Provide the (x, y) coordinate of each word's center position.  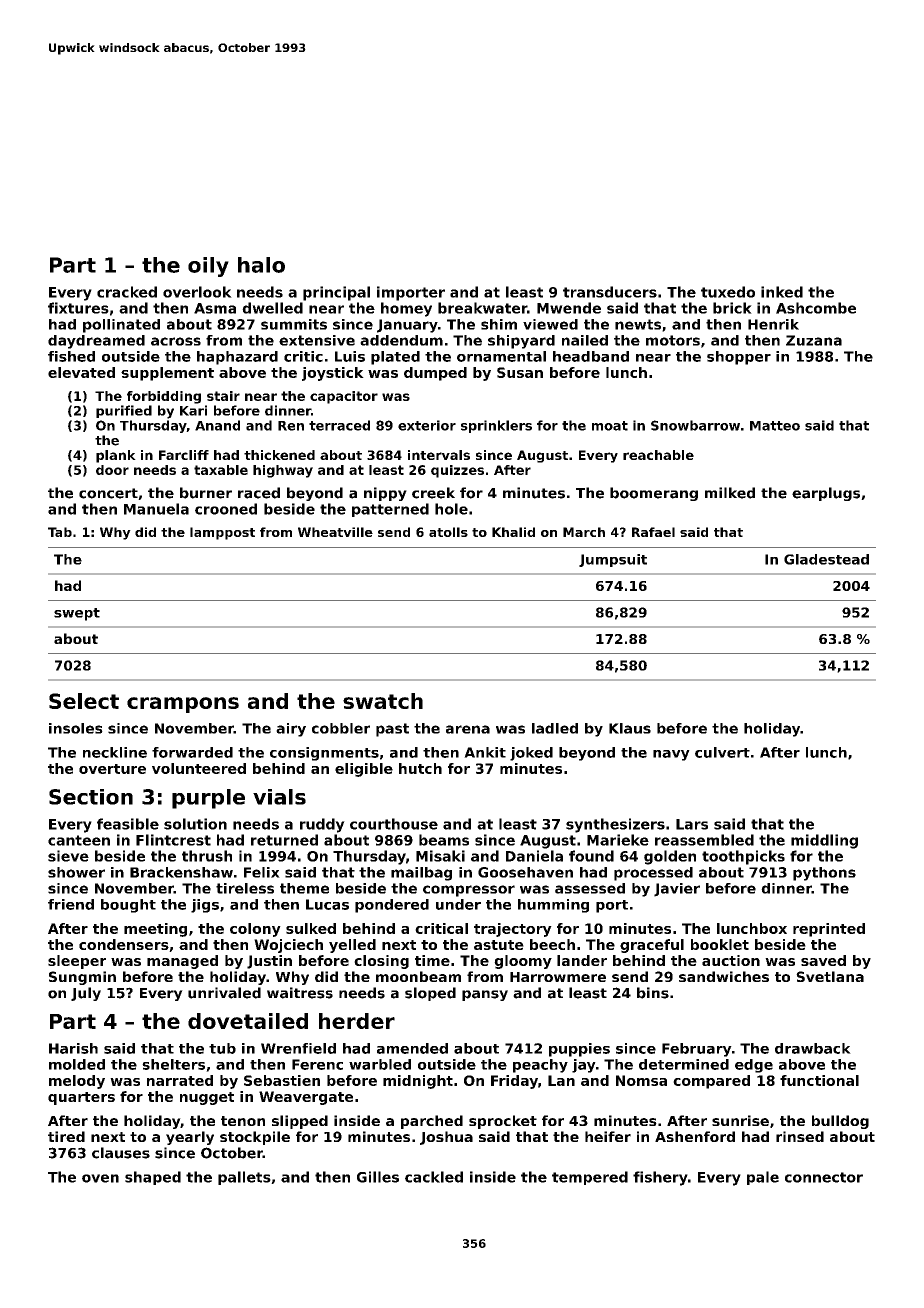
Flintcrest (173, 840)
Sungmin (82, 978)
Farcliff (184, 455)
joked (531, 754)
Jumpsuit (613, 560)
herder (357, 1021)
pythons (824, 874)
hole (451, 509)
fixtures (78, 308)
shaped (153, 1178)
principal (336, 293)
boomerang (654, 494)
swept (77, 614)
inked (782, 292)
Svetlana (830, 976)
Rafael (653, 532)
